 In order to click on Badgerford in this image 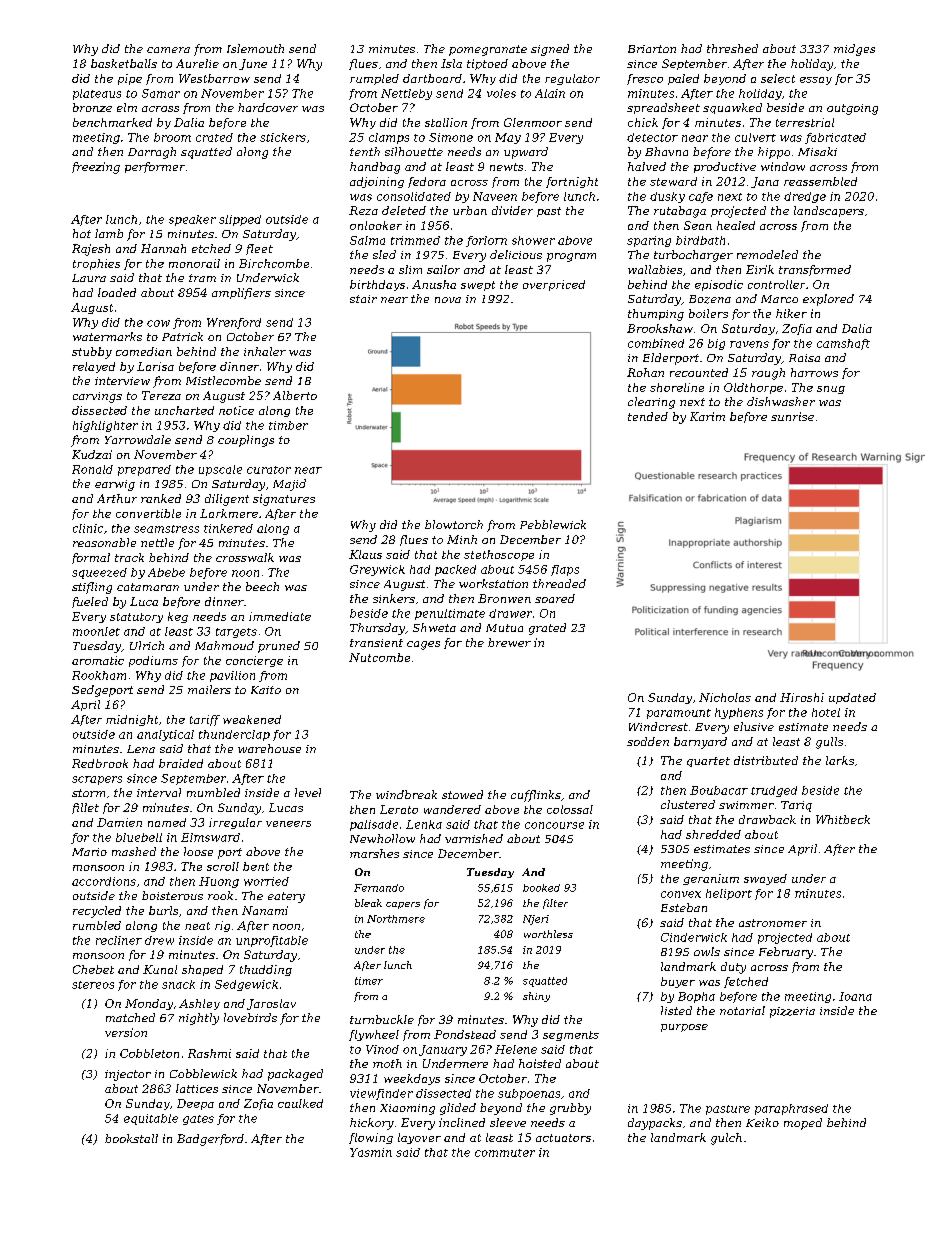, I will do `click(210, 1140)`.
